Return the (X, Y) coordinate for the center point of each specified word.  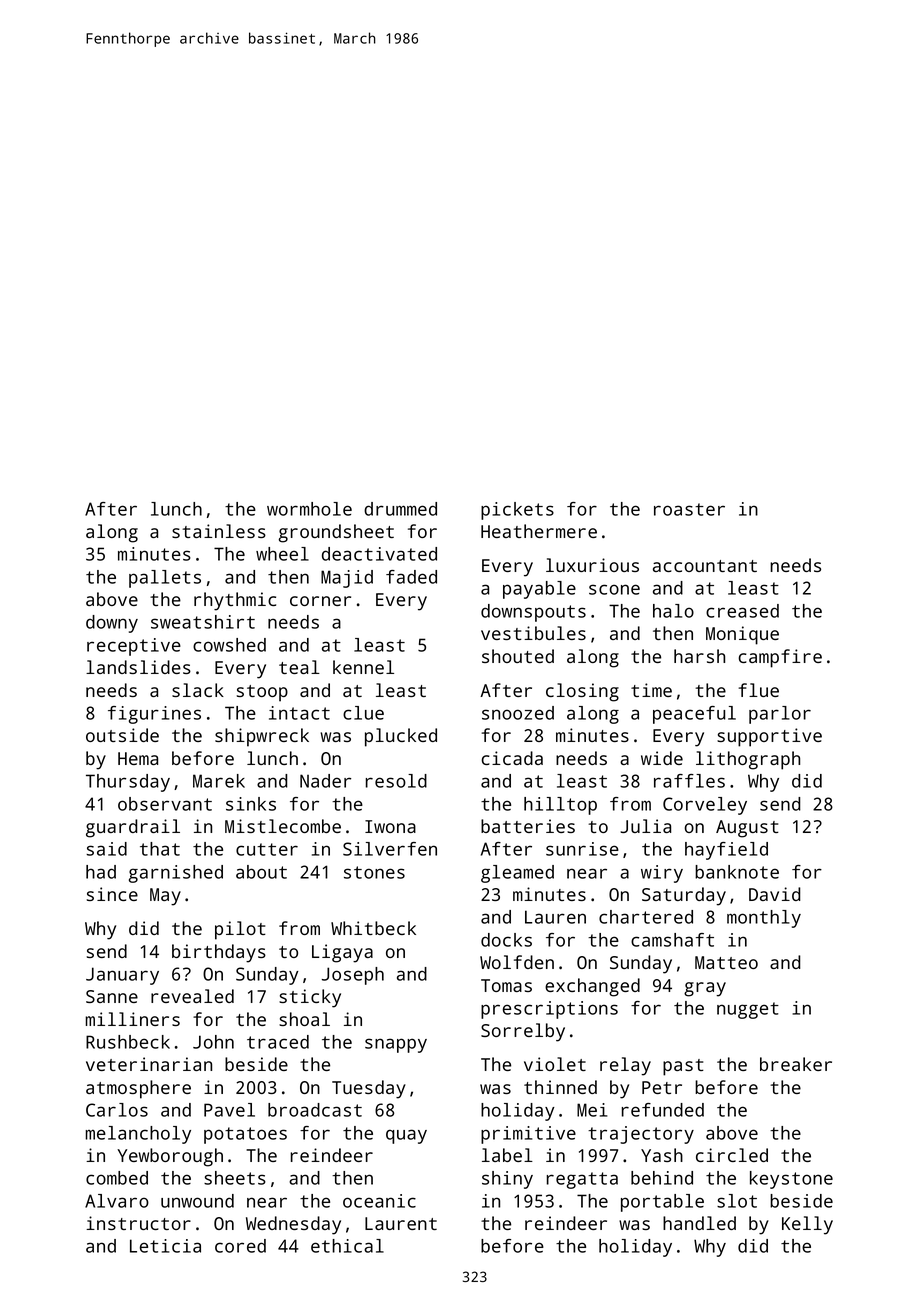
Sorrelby (523, 1032)
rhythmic (235, 601)
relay (625, 1066)
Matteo (726, 962)
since (112, 894)
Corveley (705, 806)
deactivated (379, 554)
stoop (262, 693)
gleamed (517, 874)
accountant (705, 566)
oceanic (379, 1201)
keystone (791, 1180)
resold (396, 781)
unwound (197, 1201)
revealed (192, 996)
